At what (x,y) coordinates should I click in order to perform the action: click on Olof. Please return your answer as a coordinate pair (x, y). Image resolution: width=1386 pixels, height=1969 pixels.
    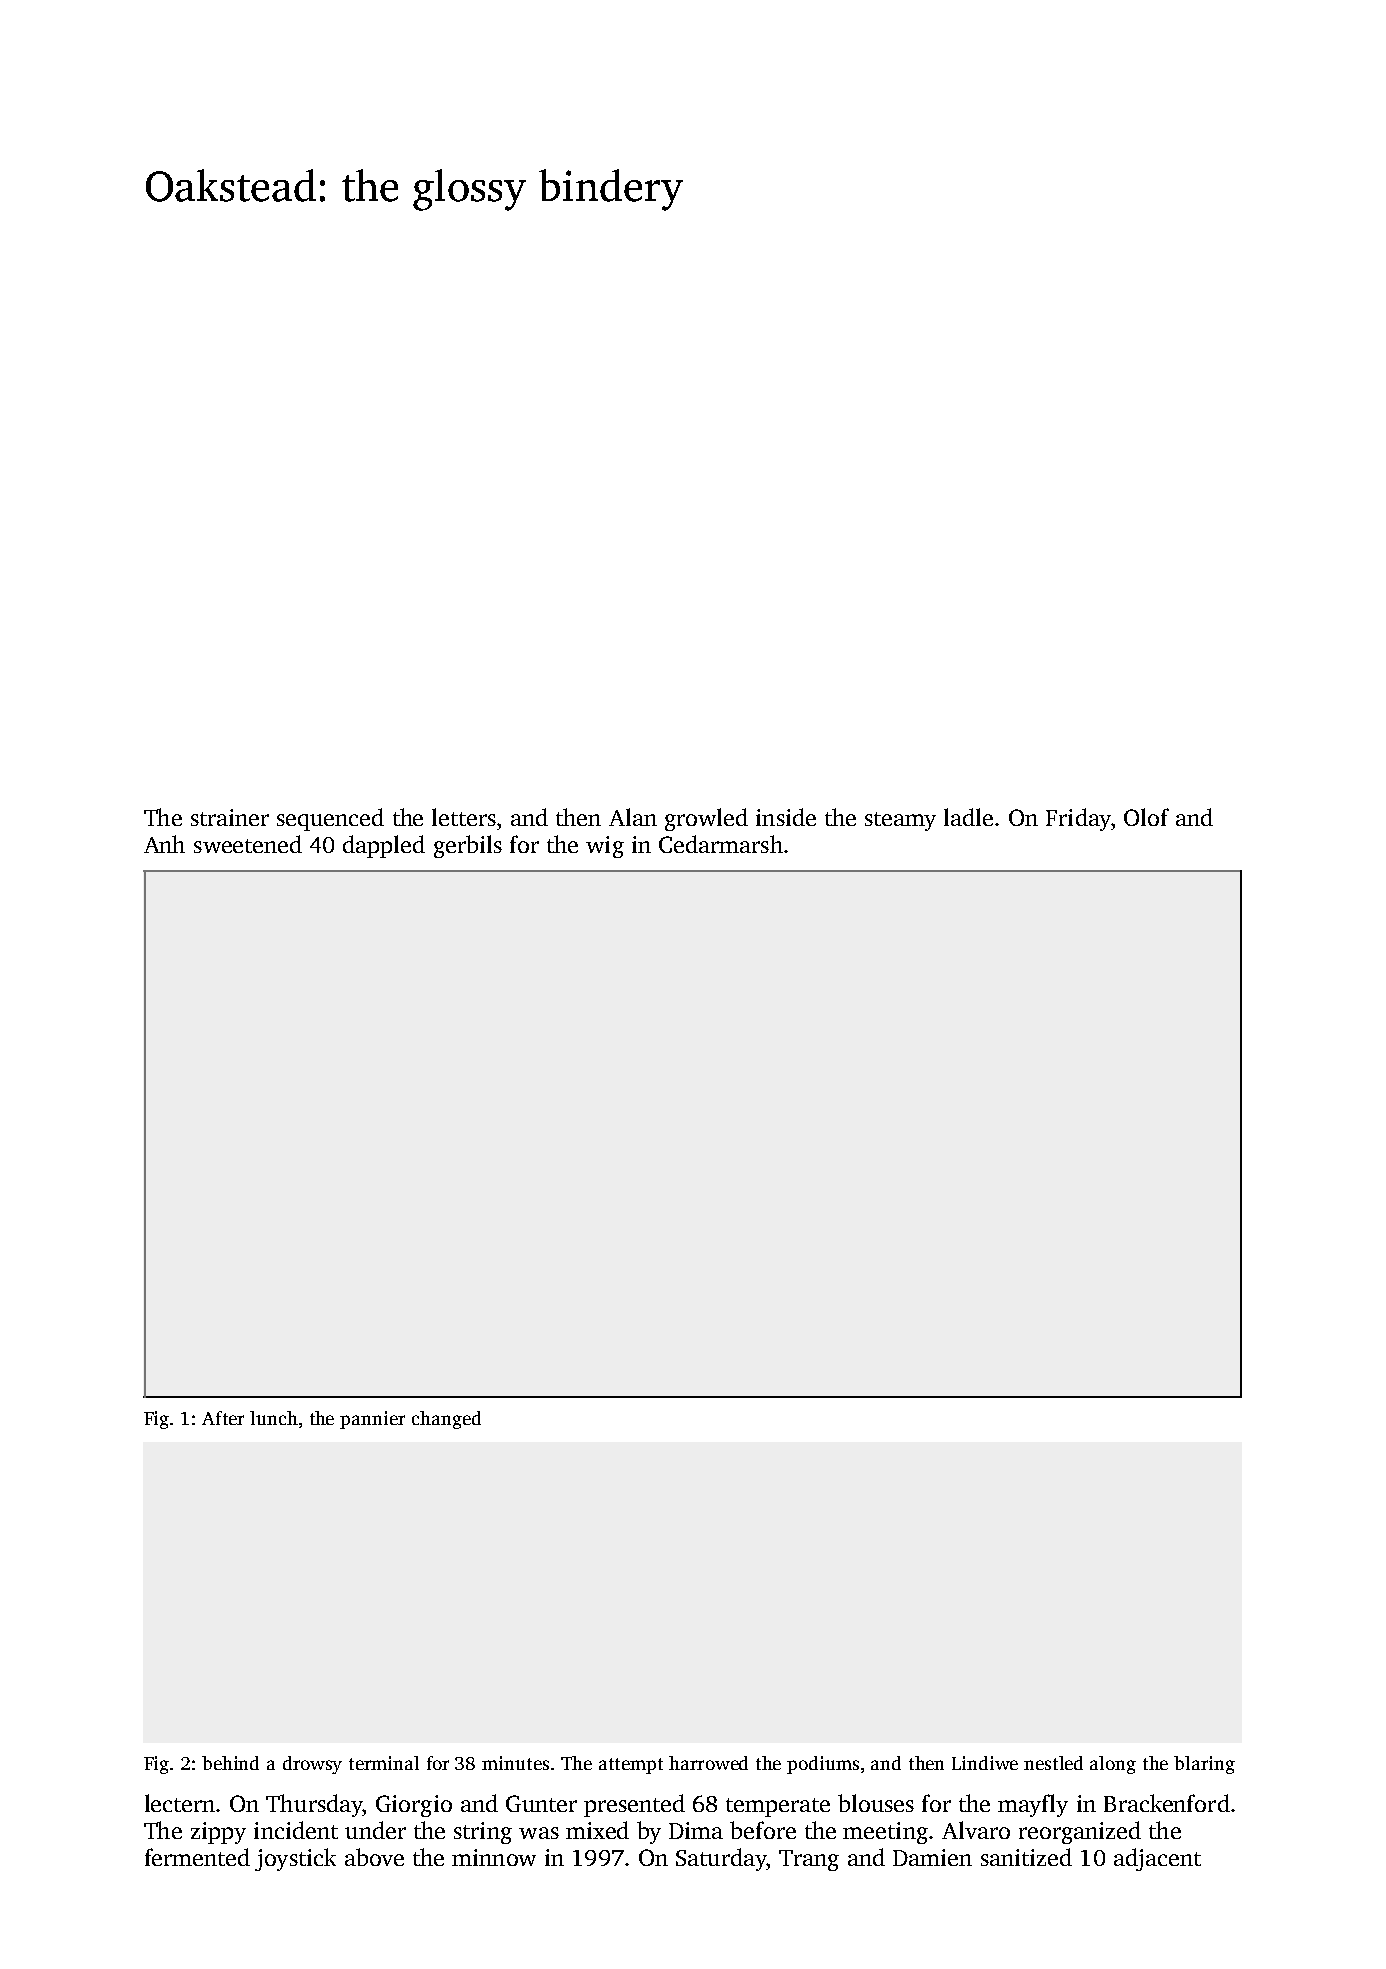
    Looking at the image, I should click on (1146, 817).
